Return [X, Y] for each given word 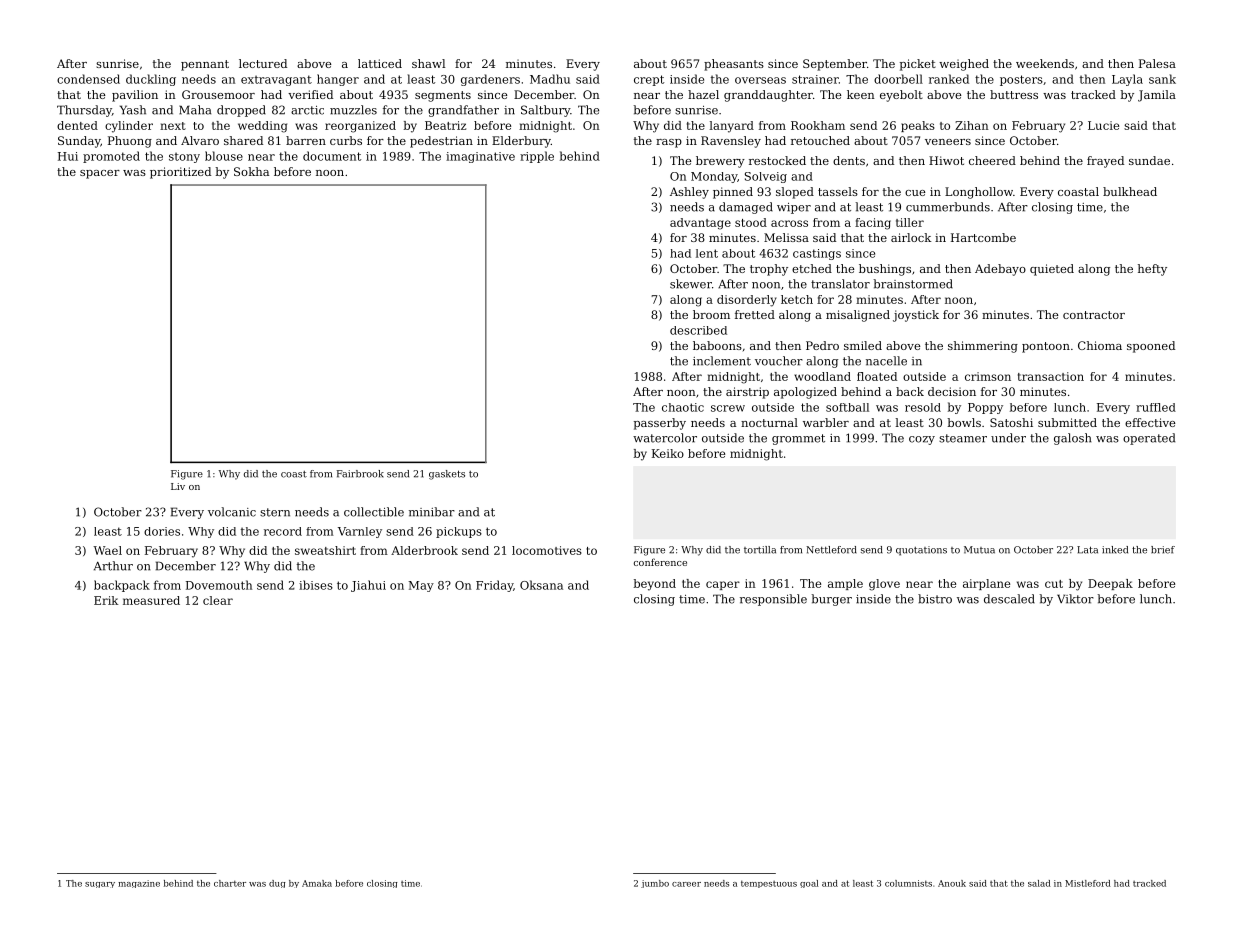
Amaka [317, 883]
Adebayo [1000, 270]
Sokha [251, 171]
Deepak [1110, 584]
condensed [88, 79]
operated [1149, 439]
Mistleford [1088, 883]
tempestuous [769, 884]
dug [277, 884]
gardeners [490, 80]
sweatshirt [325, 550]
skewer [691, 284]
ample [845, 584]
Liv [178, 486]
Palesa [1157, 63]
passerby [660, 424]
